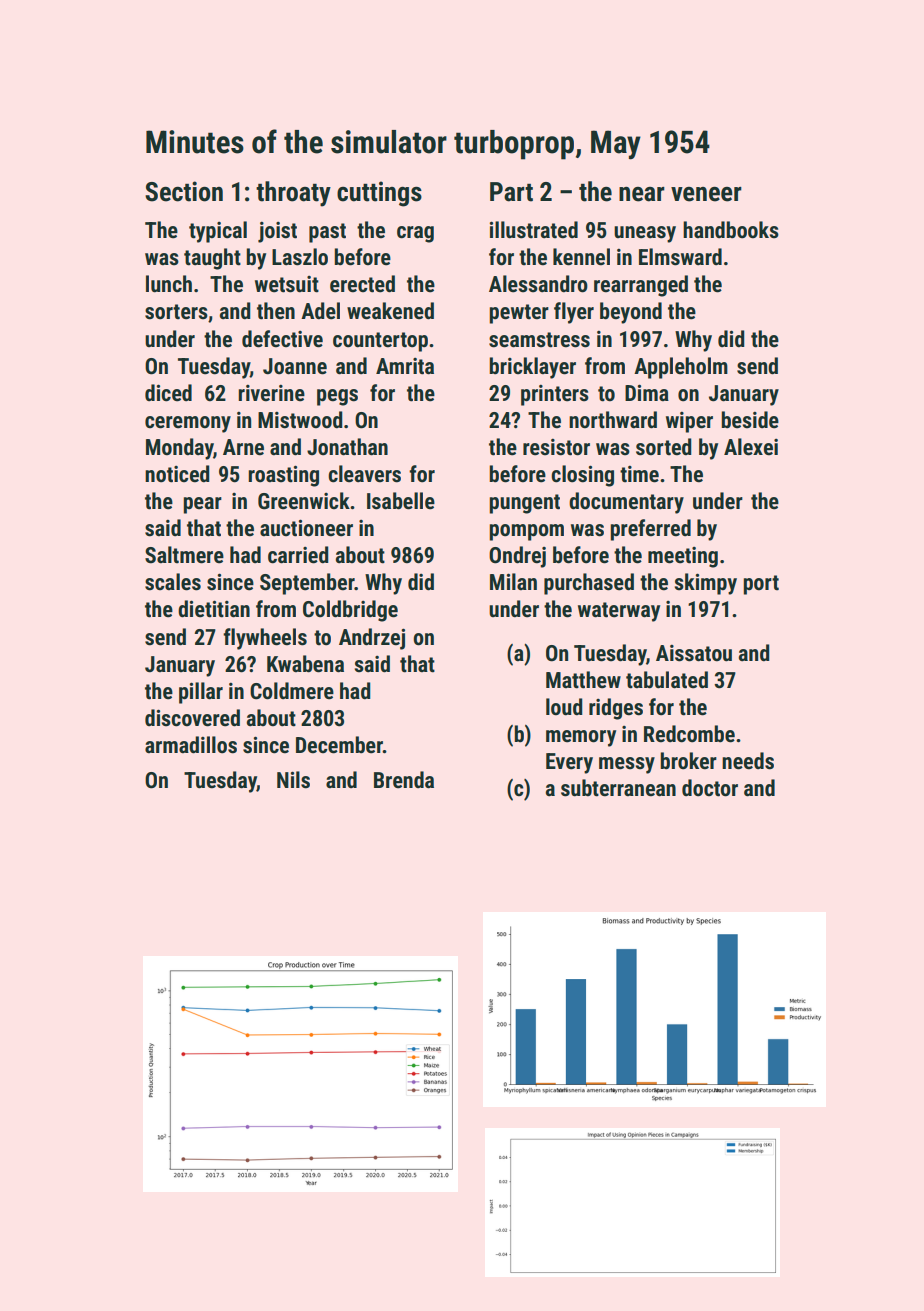  What do you see at coordinates (415, 234) in the screenshot?
I see `crag` at bounding box center [415, 234].
